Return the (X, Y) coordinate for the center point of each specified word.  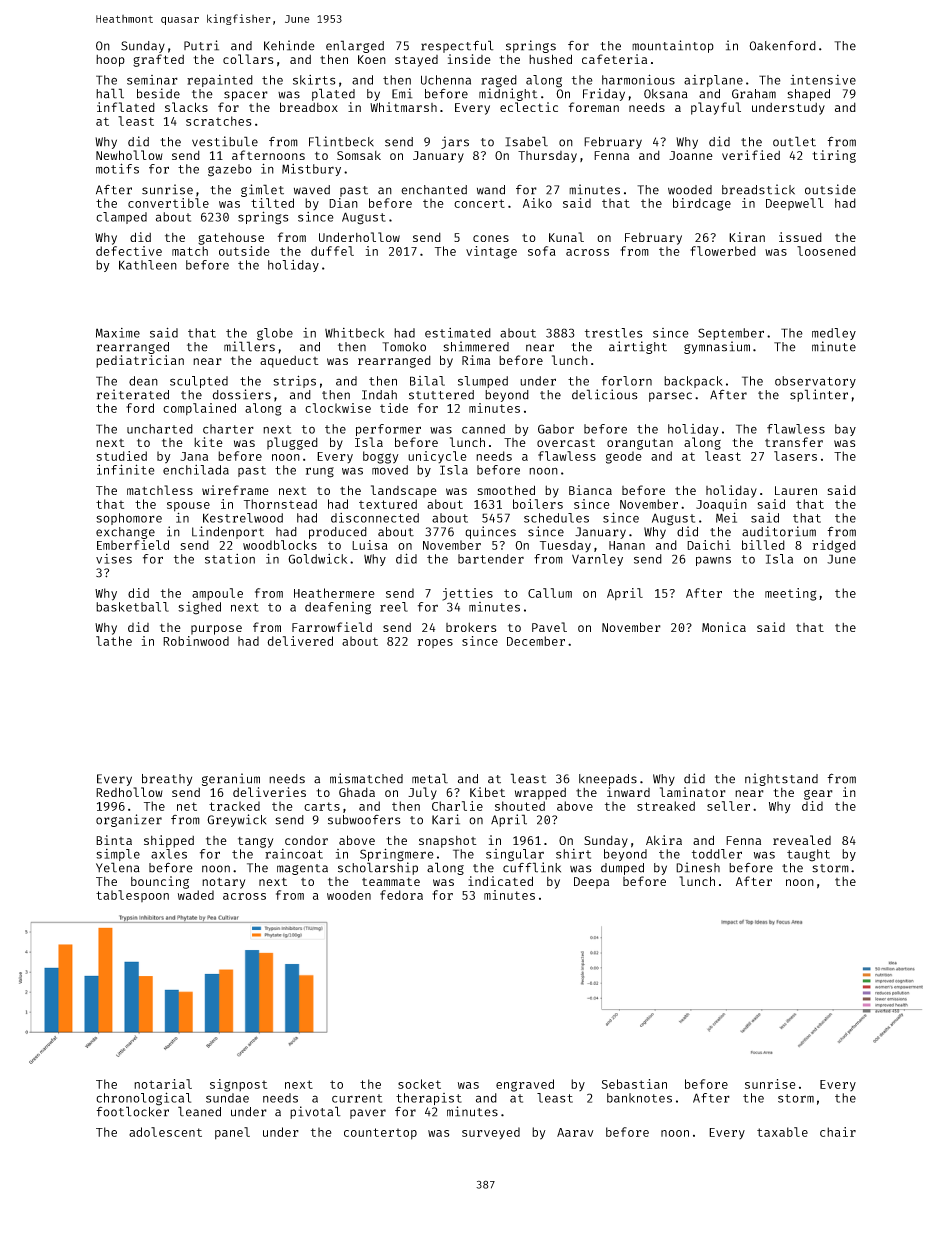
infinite (126, 469)
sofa (542, 251)
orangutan (640, 444)
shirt (573, 854)
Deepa (591, 883)
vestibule (225, 141)
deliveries (269, 792)
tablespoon (132, 896)
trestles (614, 333)
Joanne (691, 155)
